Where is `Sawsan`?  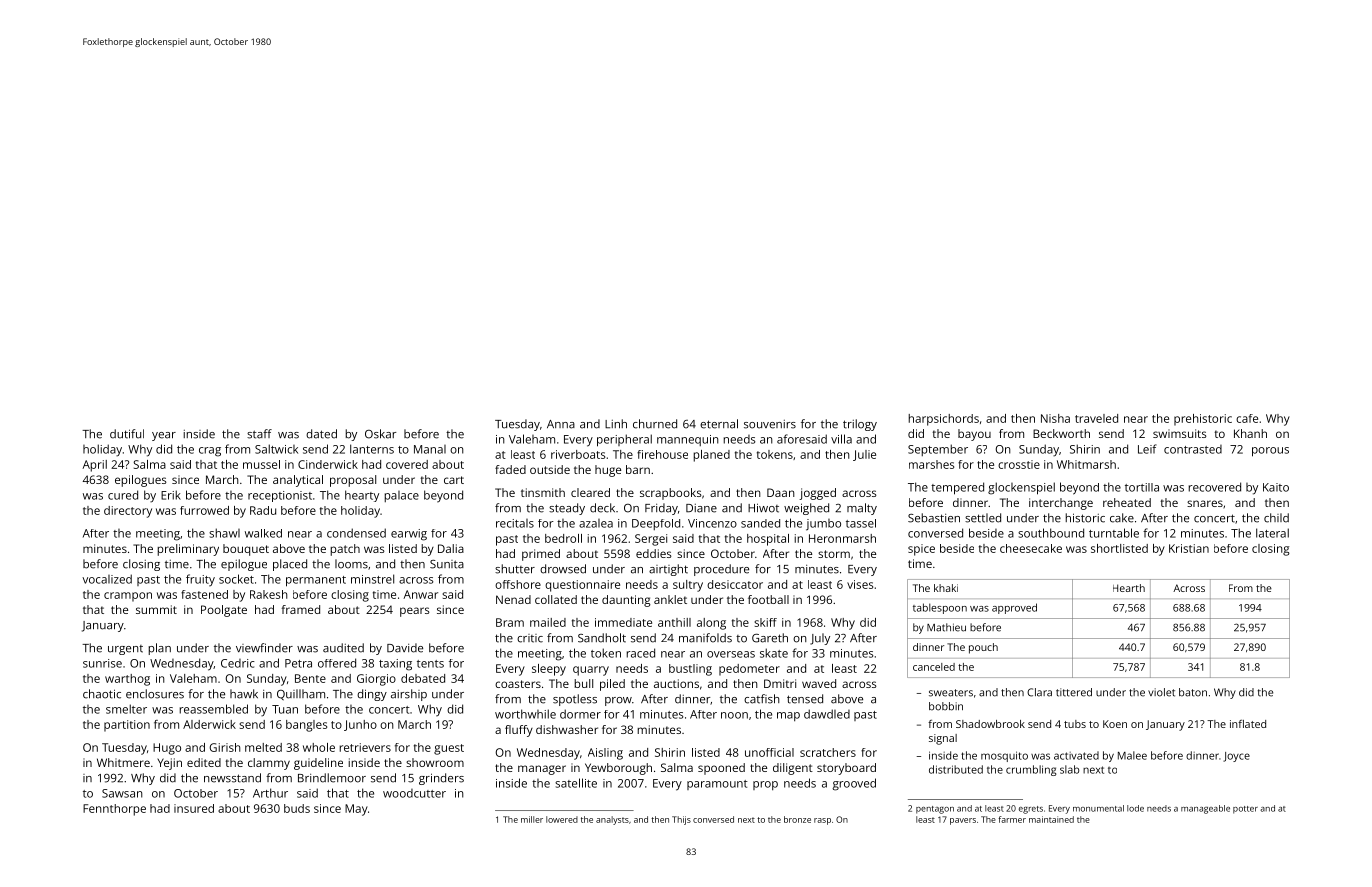 Sawsan is located at coordinates (122, 793).
